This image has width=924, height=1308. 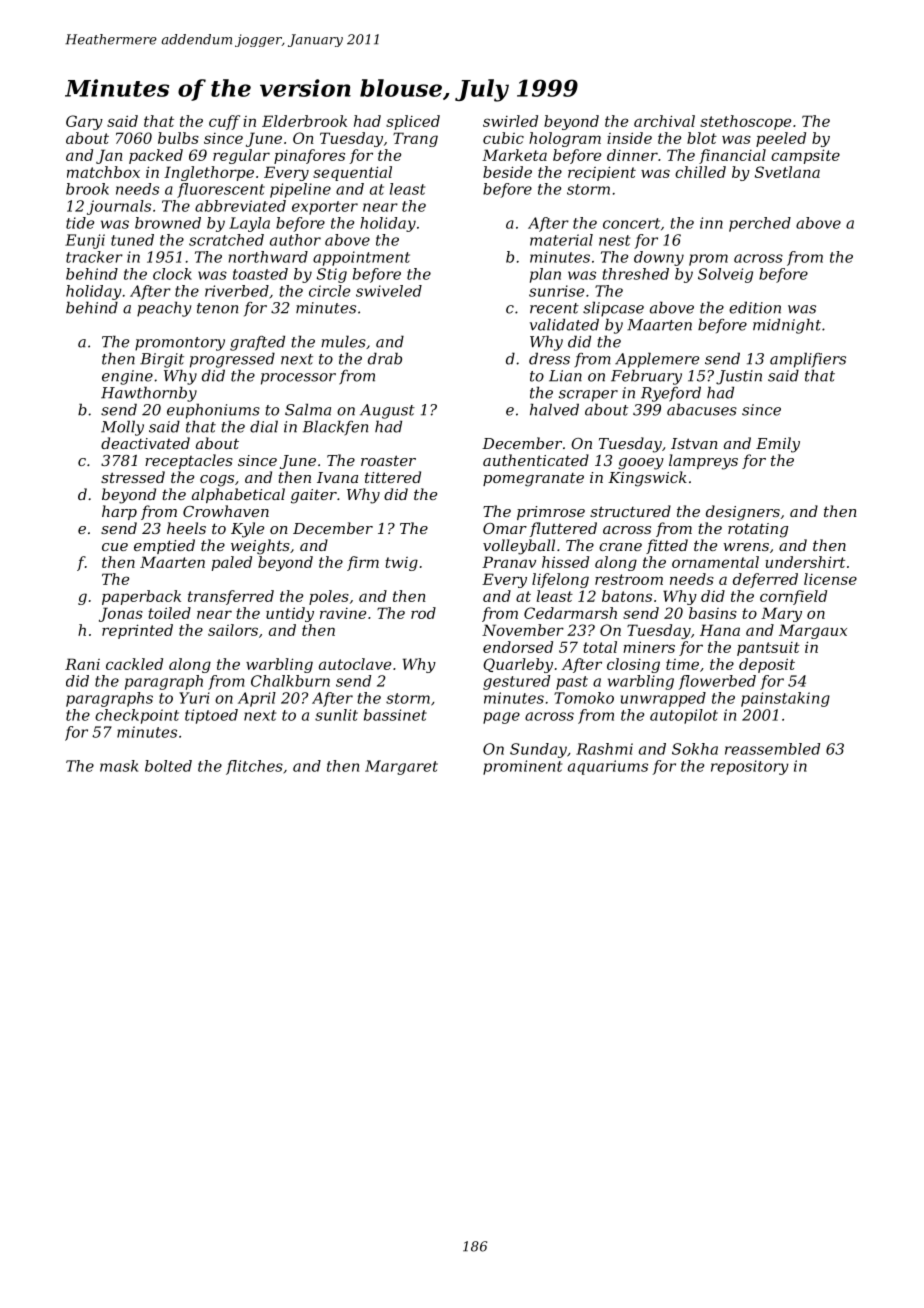 I want to click on spliced, so click(x=413, y=122).
